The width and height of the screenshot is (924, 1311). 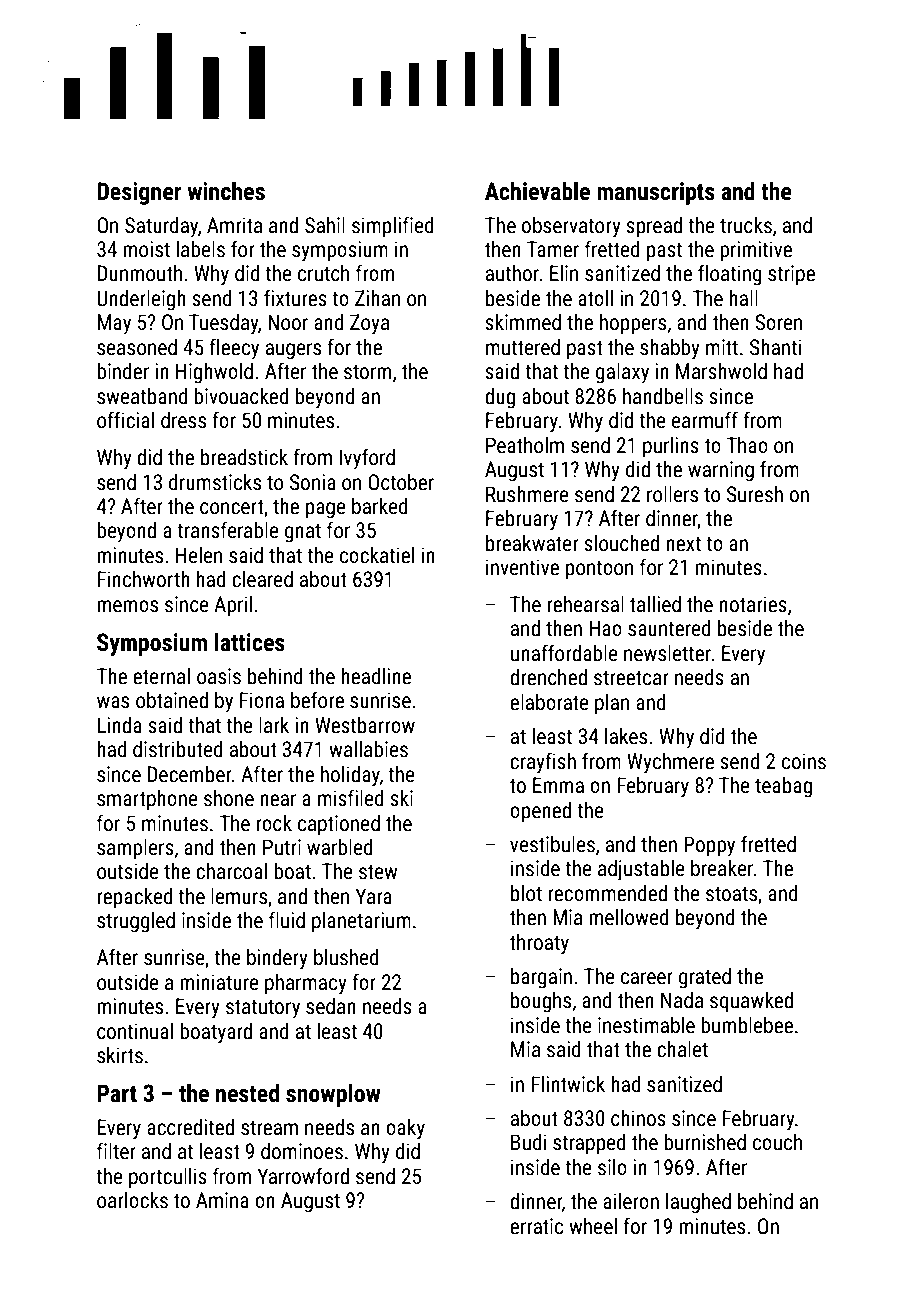 What do you see at coordinates (656, 193) in the screenshot?
I see `manuscripts` at bounding box center [656, 193].
